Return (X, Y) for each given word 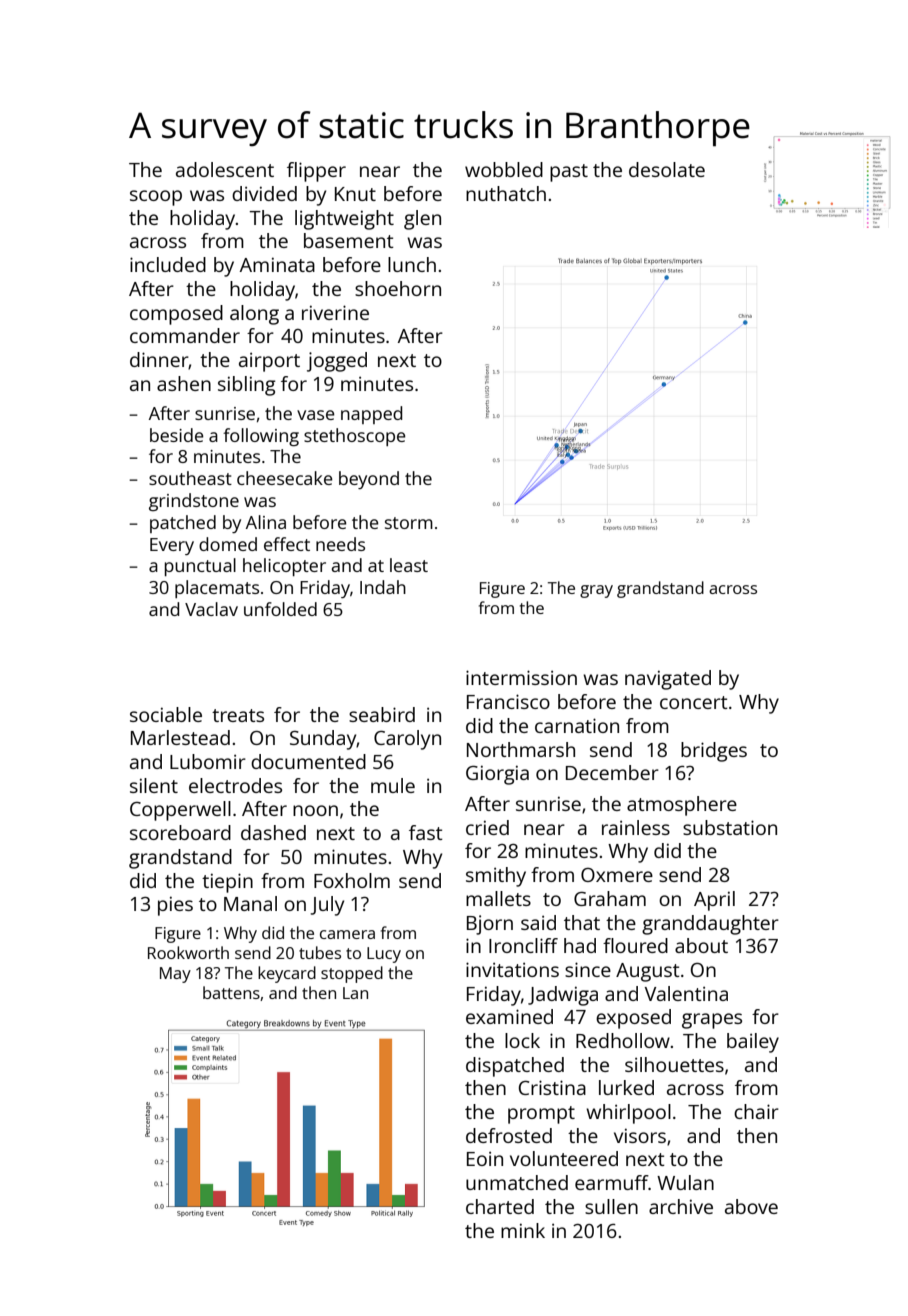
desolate (667, 169)
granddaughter (710, 925)
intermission (521, 677)
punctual (200, 567)
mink (523, 1230)
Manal (250, 903)
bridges (714, 752)
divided (264, 193)
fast (426, 832)
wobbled (504, 169)
